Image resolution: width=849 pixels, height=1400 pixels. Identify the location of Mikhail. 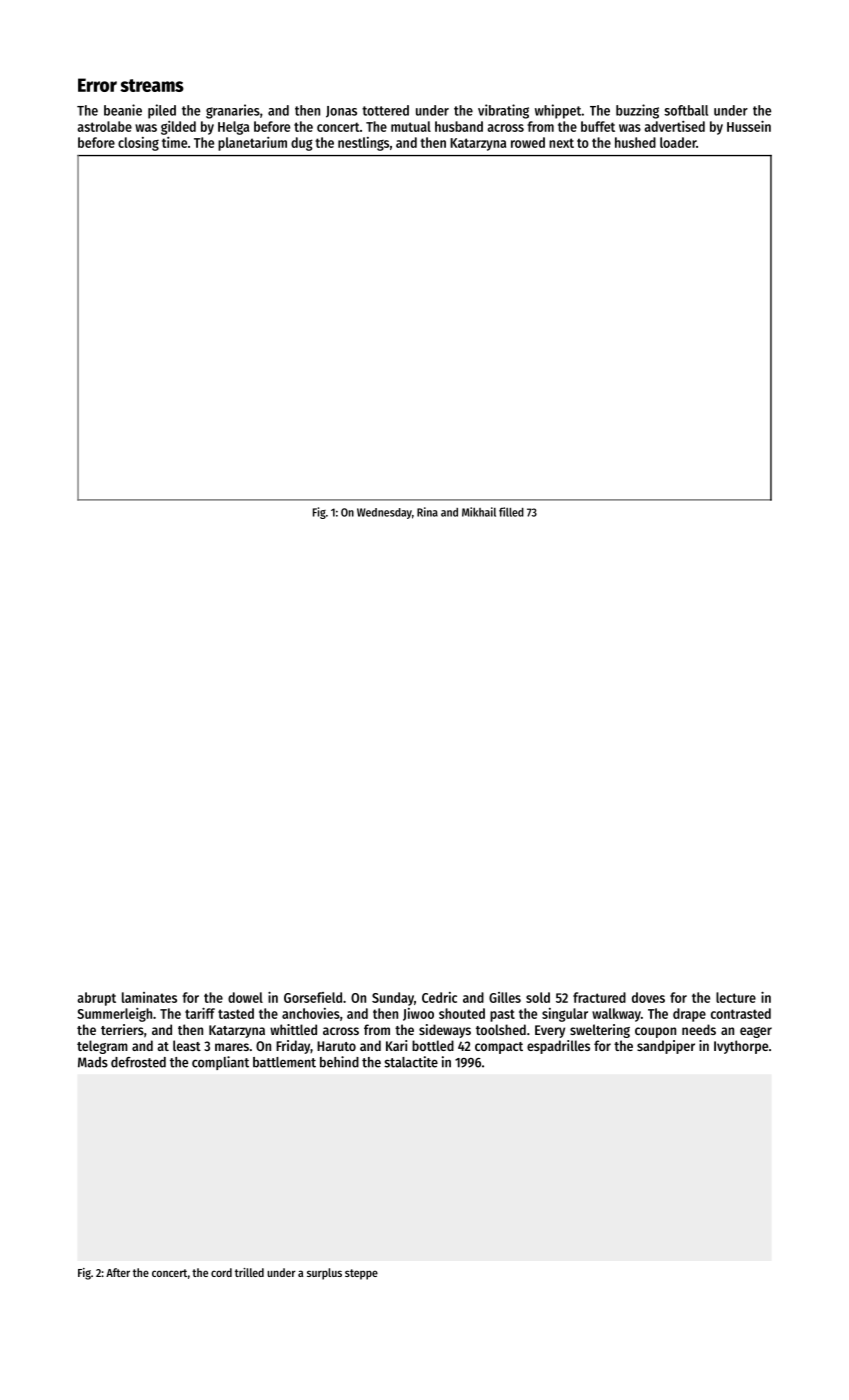
(479, 512).
